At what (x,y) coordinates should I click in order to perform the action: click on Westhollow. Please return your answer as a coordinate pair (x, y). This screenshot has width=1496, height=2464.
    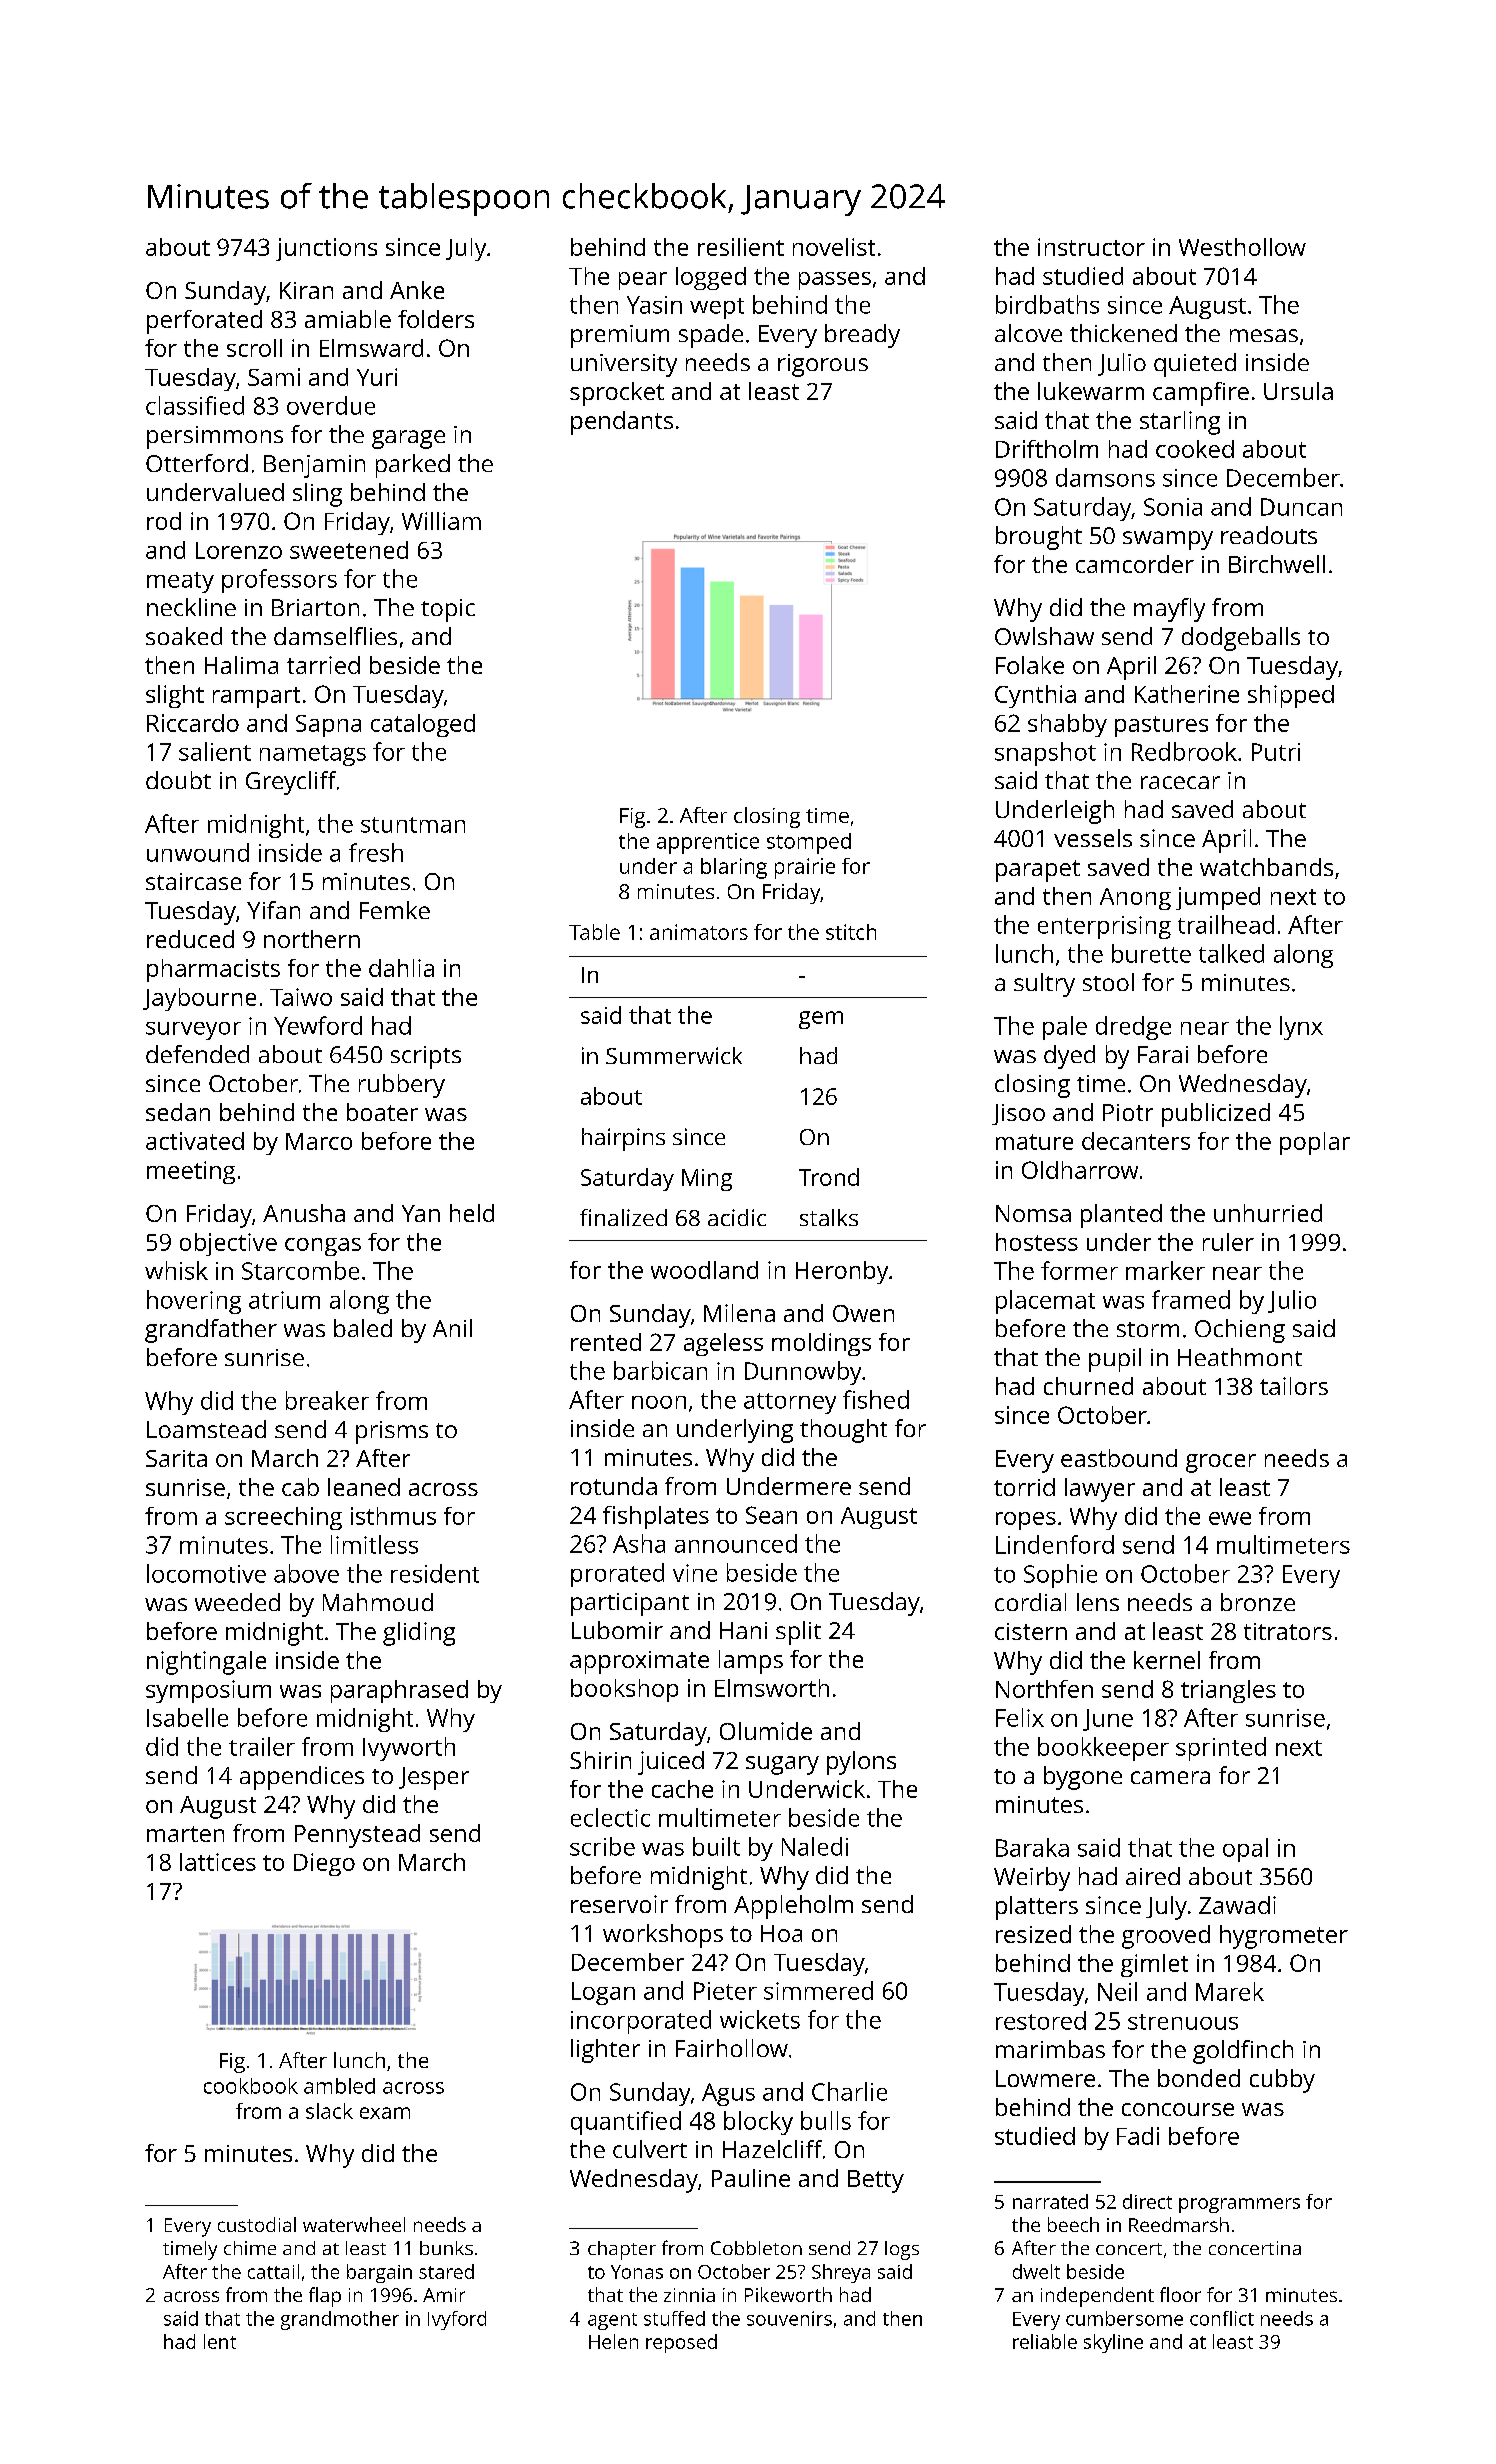
    Looking at the image, I should click on (1242, 247).
